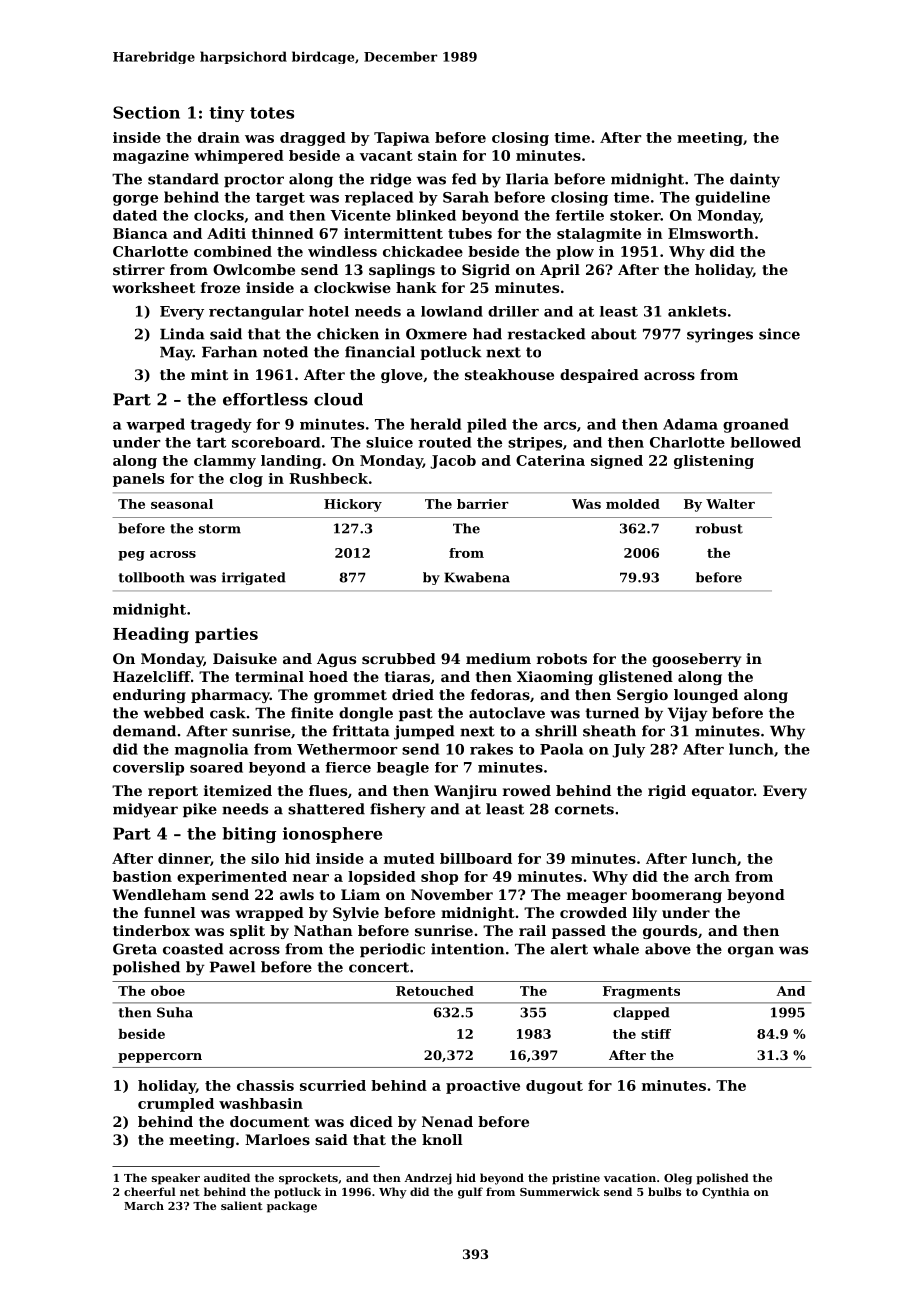  What do you see at coordinates (423, 251) in the screenshot?
I see `chickadee` at bounding box center [423, 251].
